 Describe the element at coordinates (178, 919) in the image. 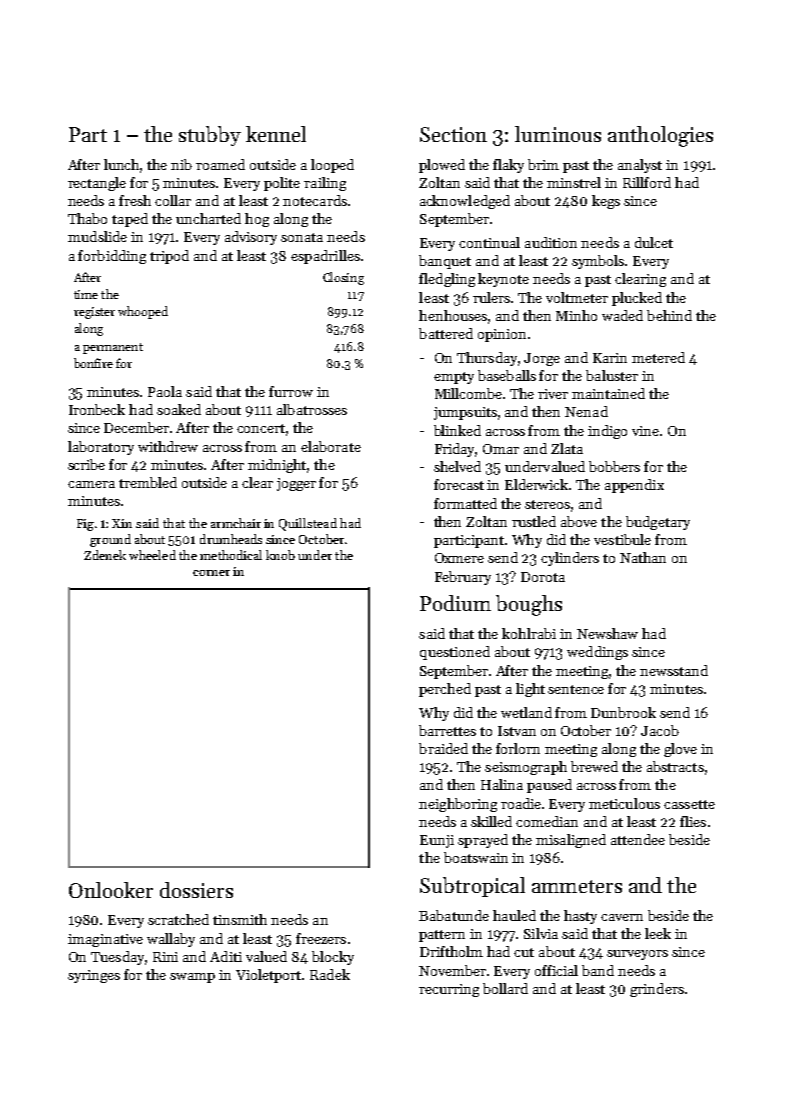

I see `scratched` at that location.
